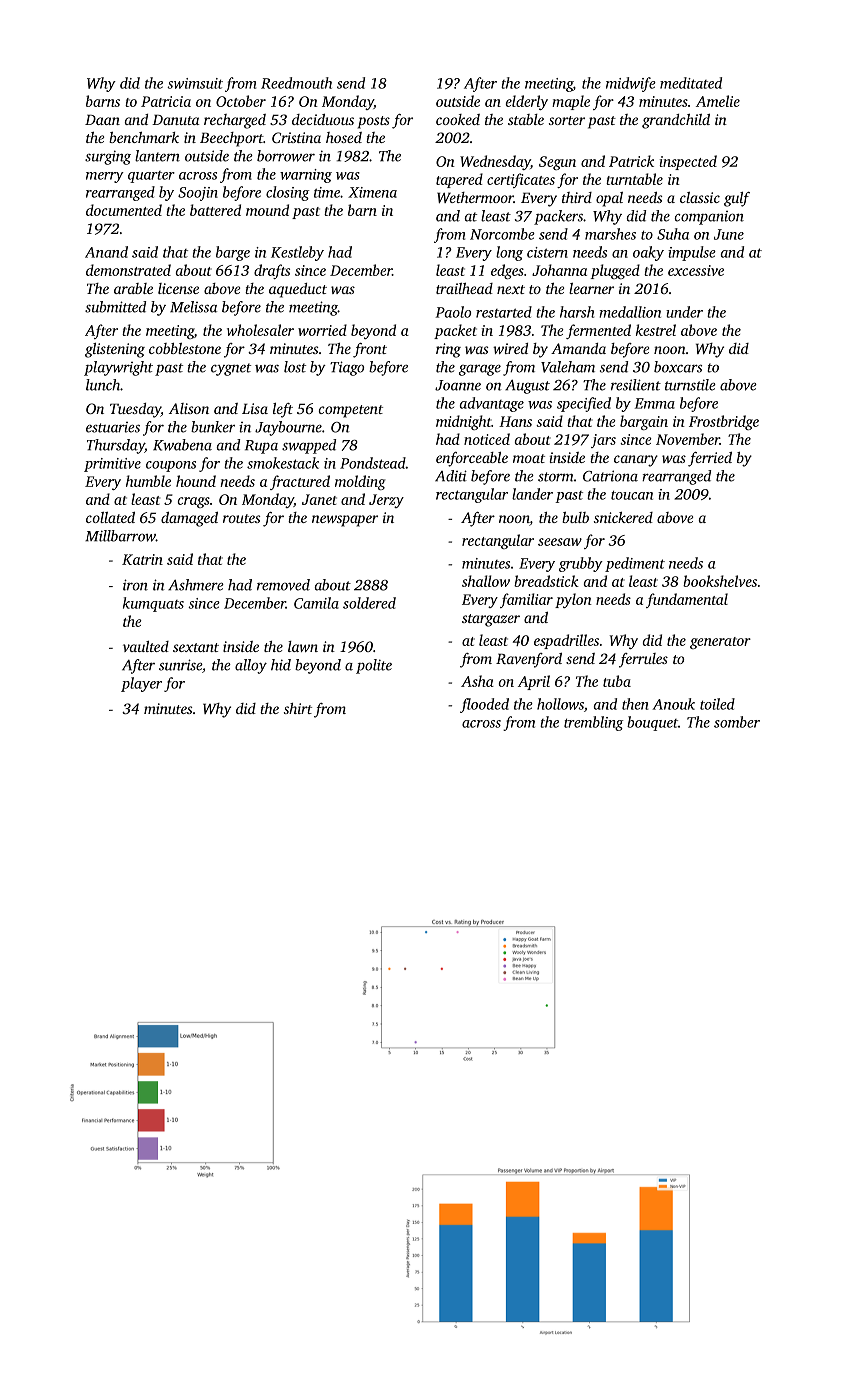 The height and width of the screenshot is (1400, 849). I want to click on posts, so click(374, 122).
